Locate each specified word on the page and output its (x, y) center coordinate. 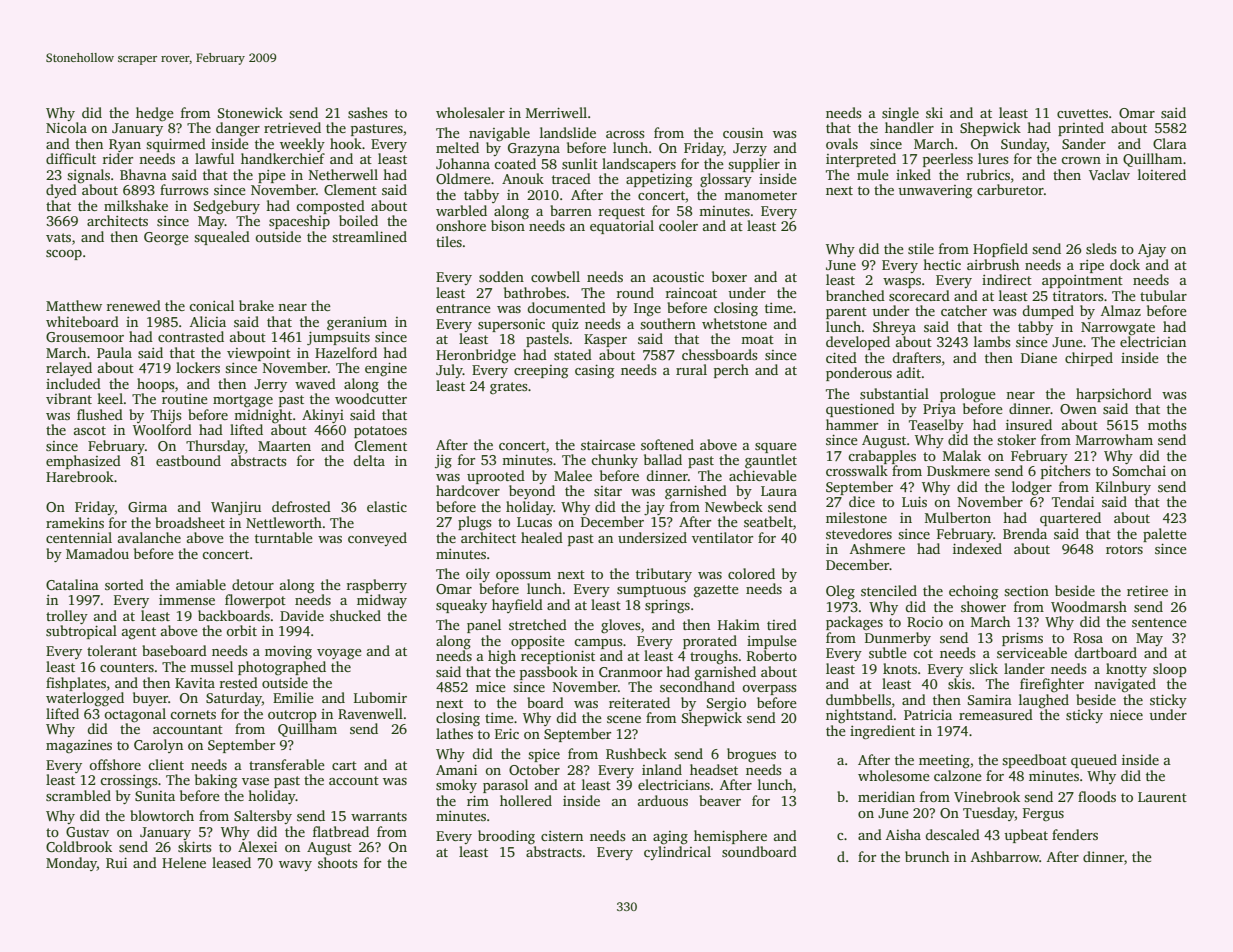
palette (1165, 535)
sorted (124, 584)
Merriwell (556, 112)
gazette (716, 591)
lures (993, 158)
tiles (449, 241)
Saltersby (263, 817)
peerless (948, 160)
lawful (214, 158)
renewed (134, 305)
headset (714, 769)
